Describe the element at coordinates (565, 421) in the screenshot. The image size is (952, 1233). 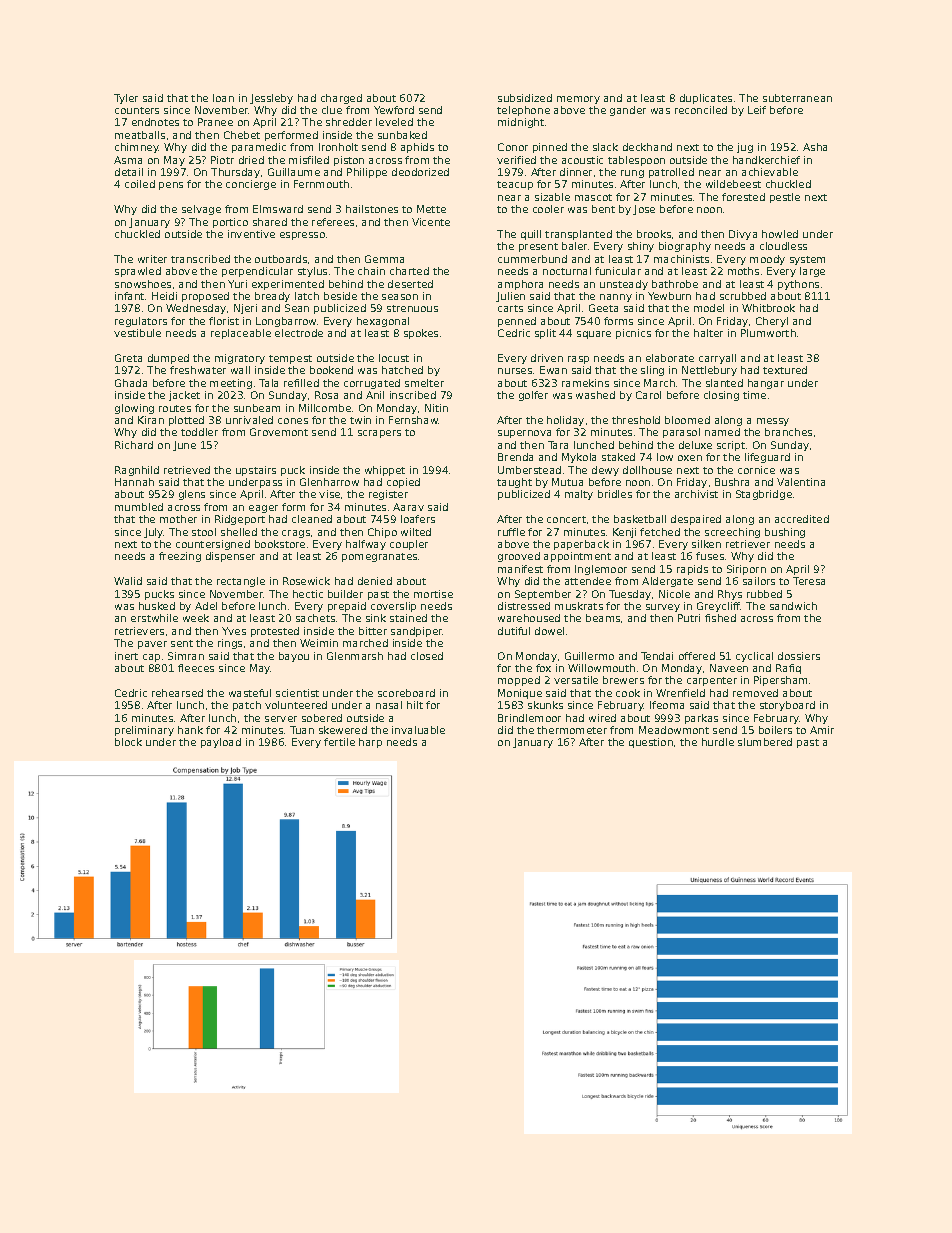
I see `holiday` at that location.
